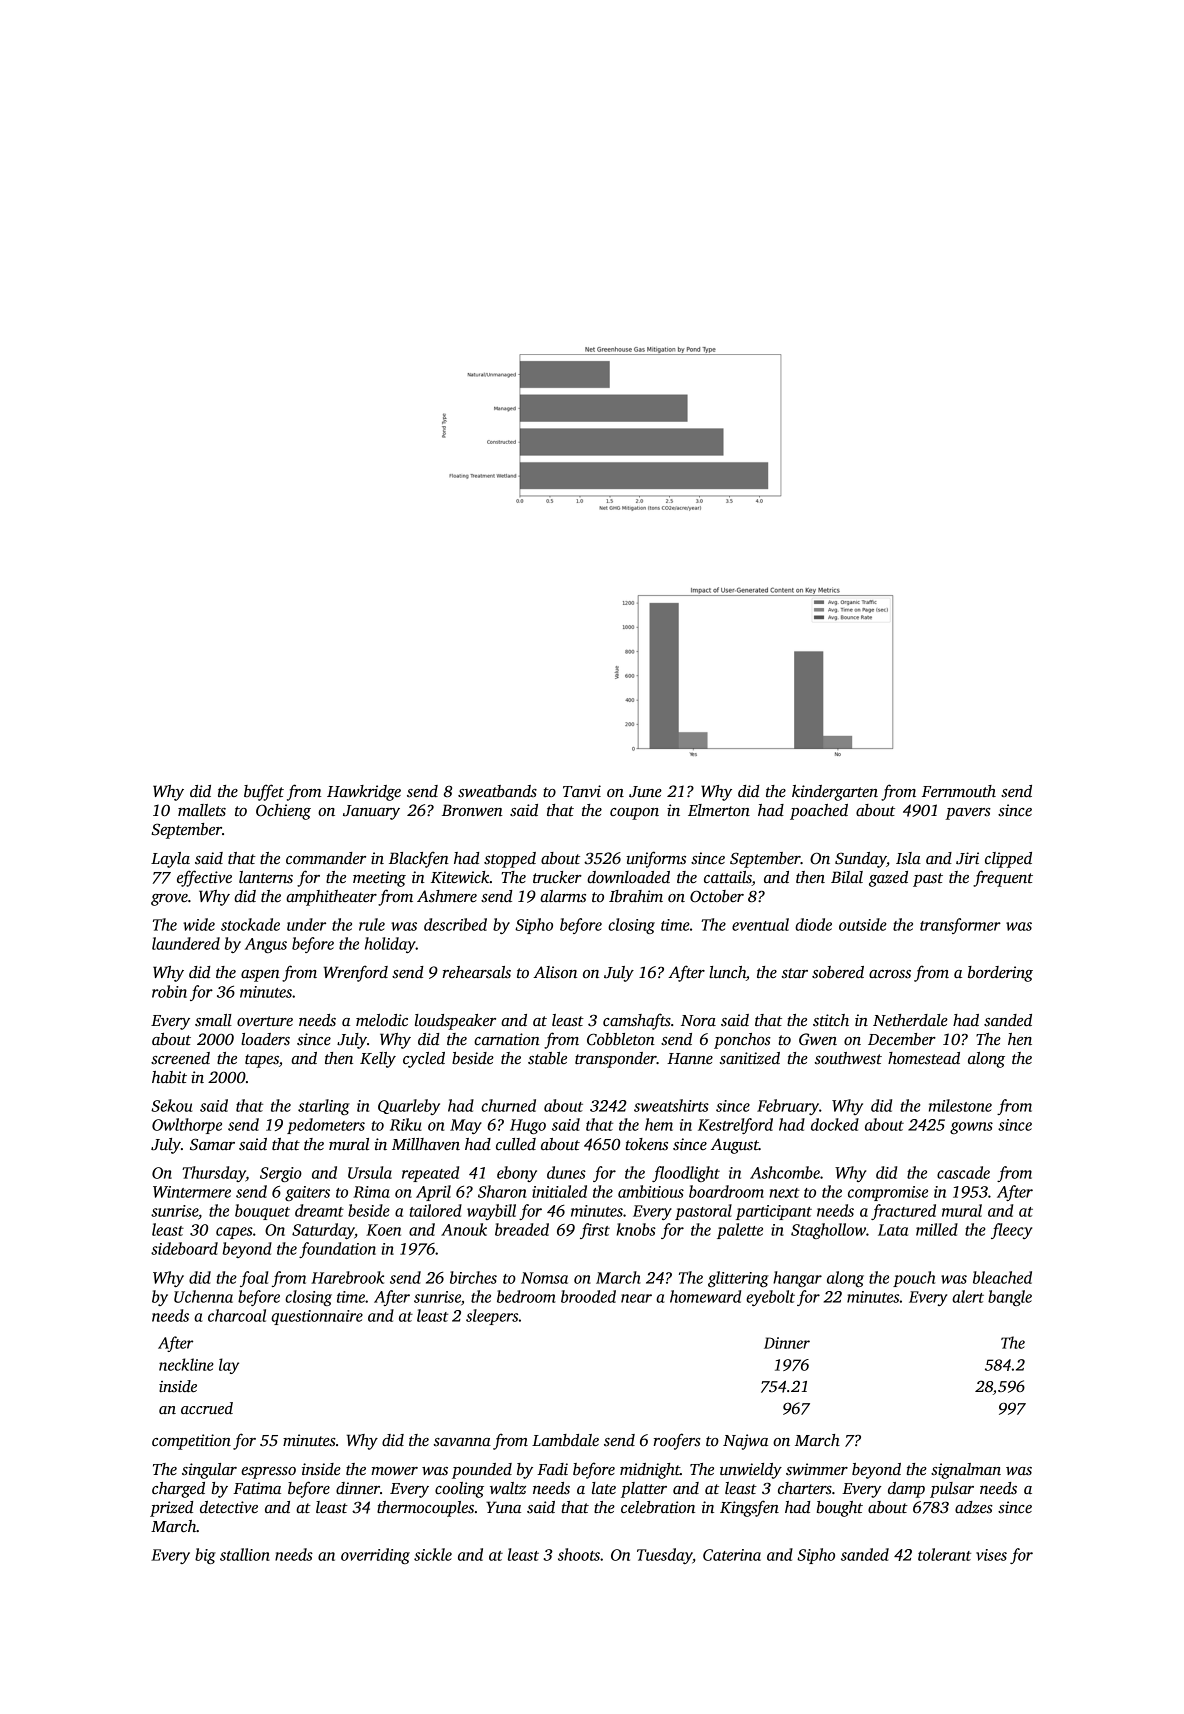 The width and height of the screenshot is (1184, 1714). What do you see at coordinates (281, 1174) in the screenshot?
I see `Sergio` at bounding box center [281, 1174].
